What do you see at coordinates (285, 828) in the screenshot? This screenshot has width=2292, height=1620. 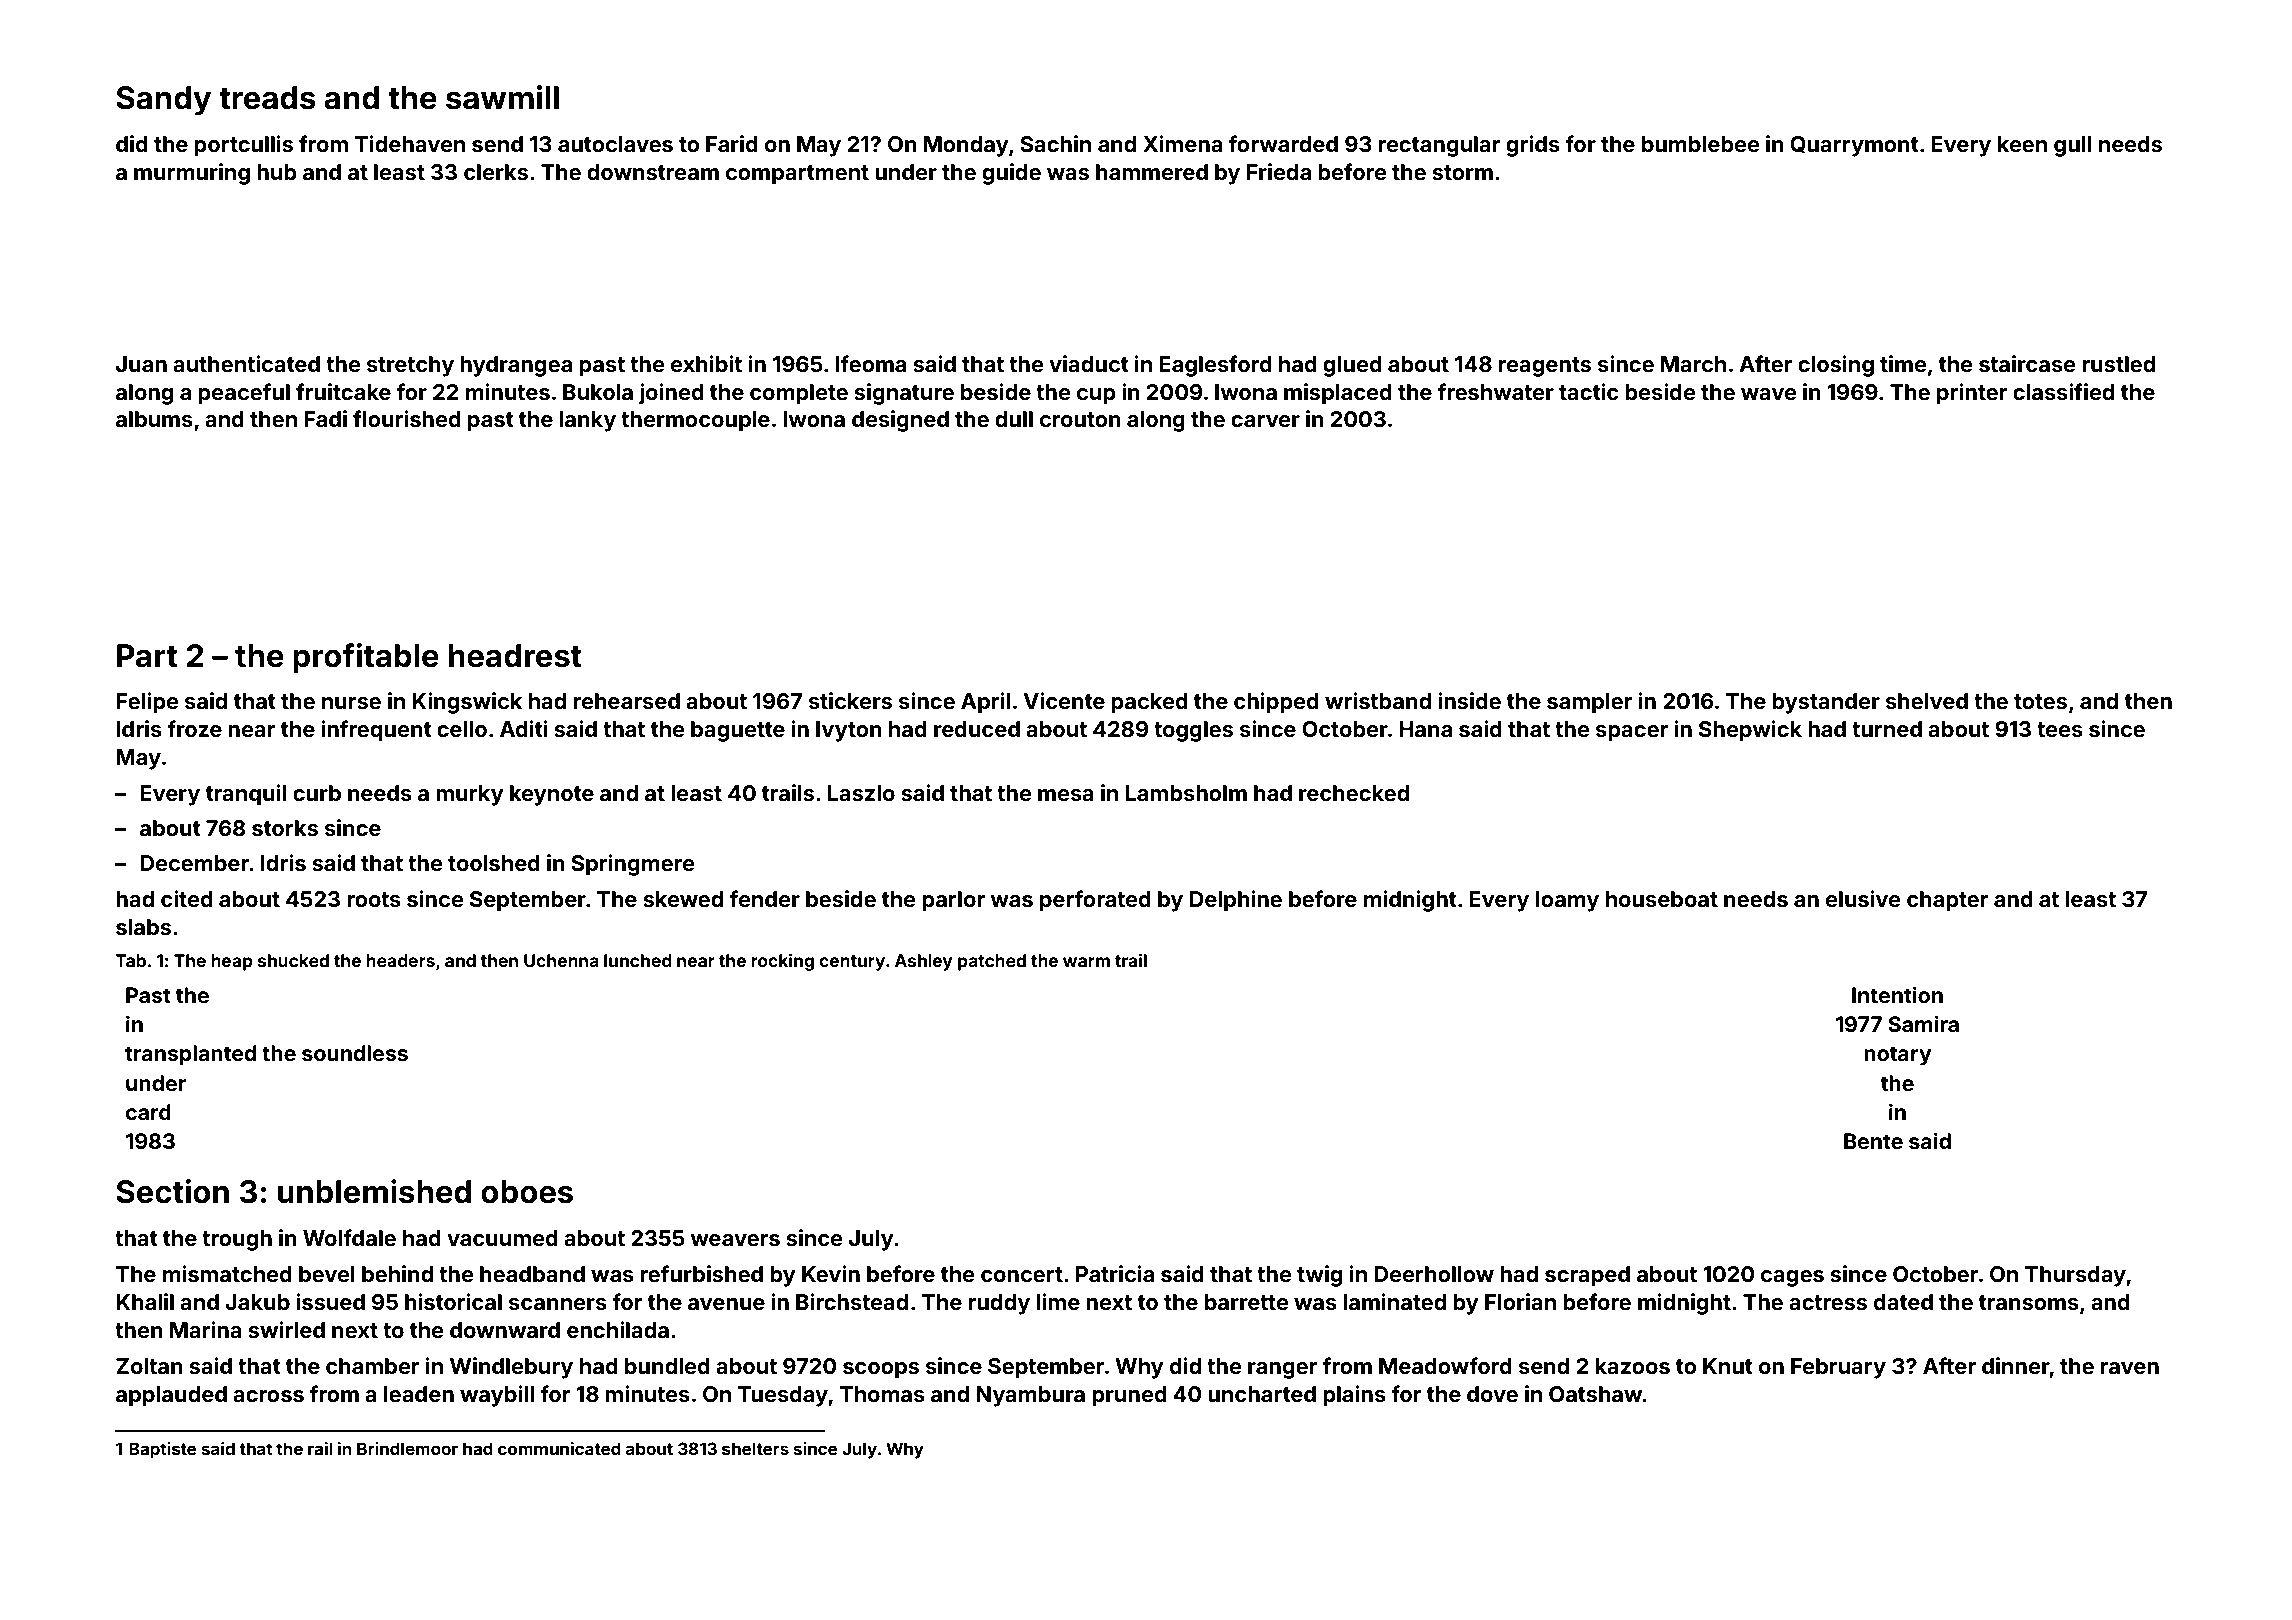 I see `storks` at bounding box center [285, 828].
